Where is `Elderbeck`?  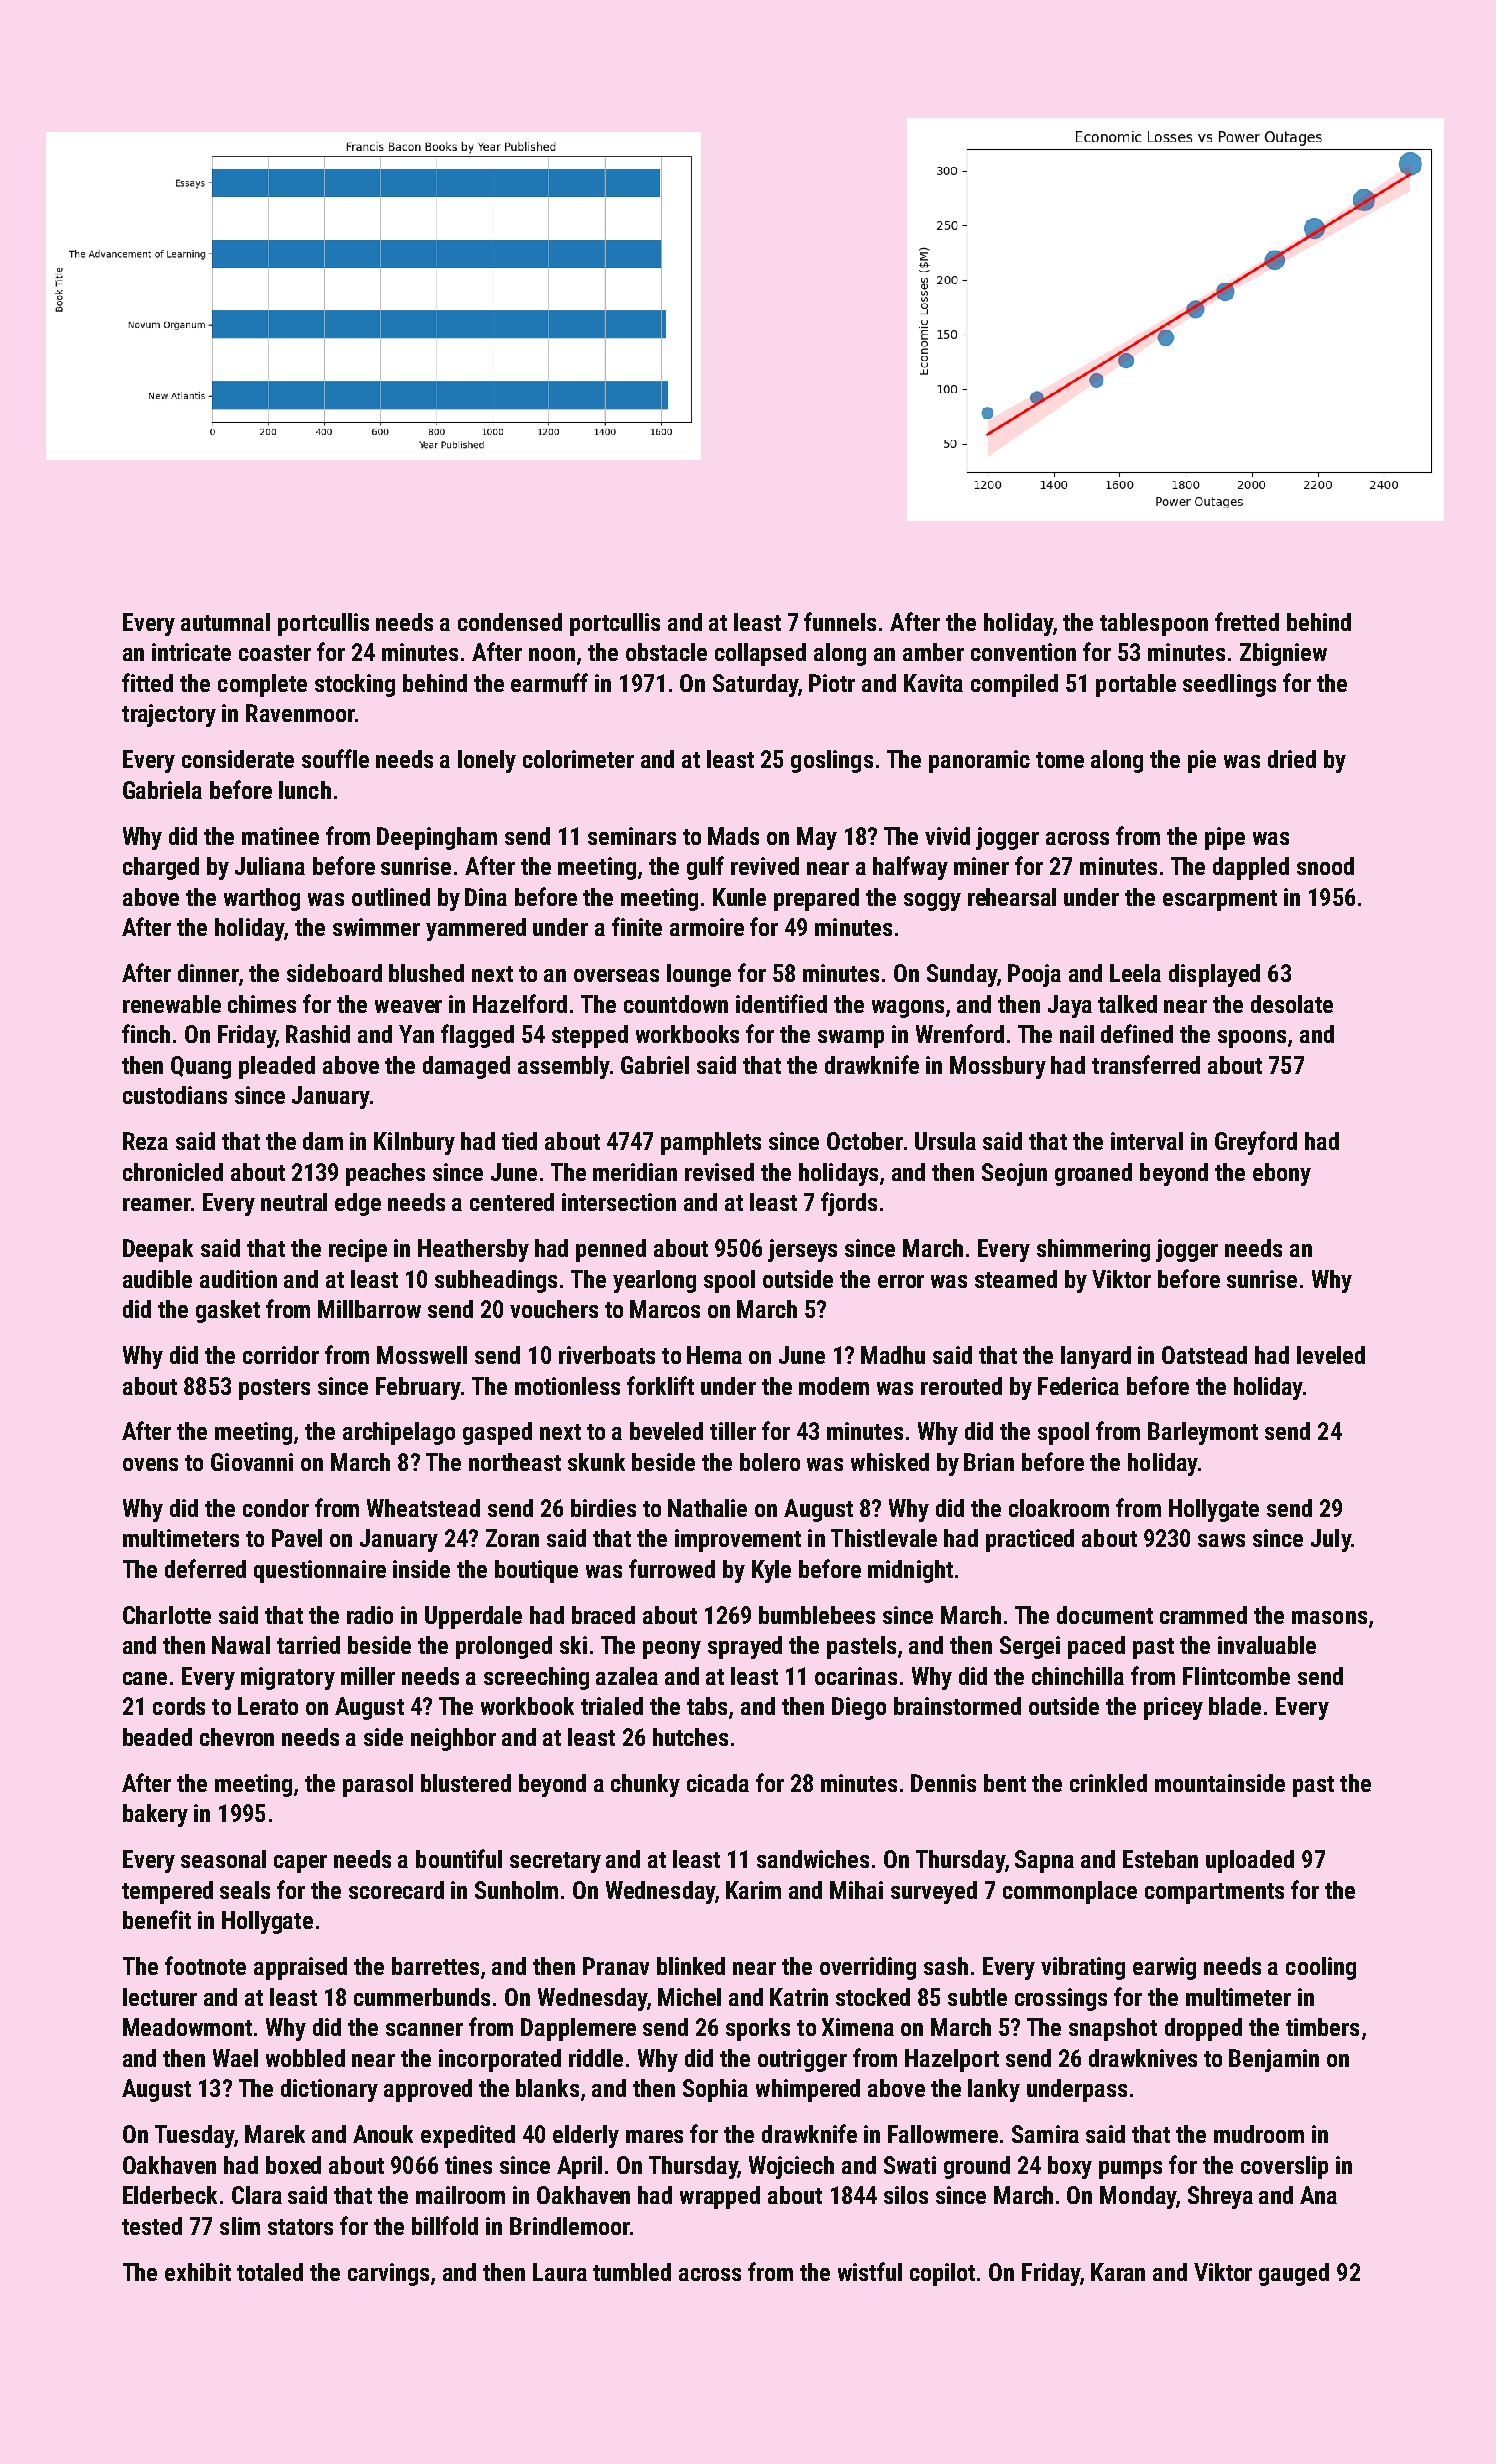
Elderbeck is located at coordinates (170, 2195).
